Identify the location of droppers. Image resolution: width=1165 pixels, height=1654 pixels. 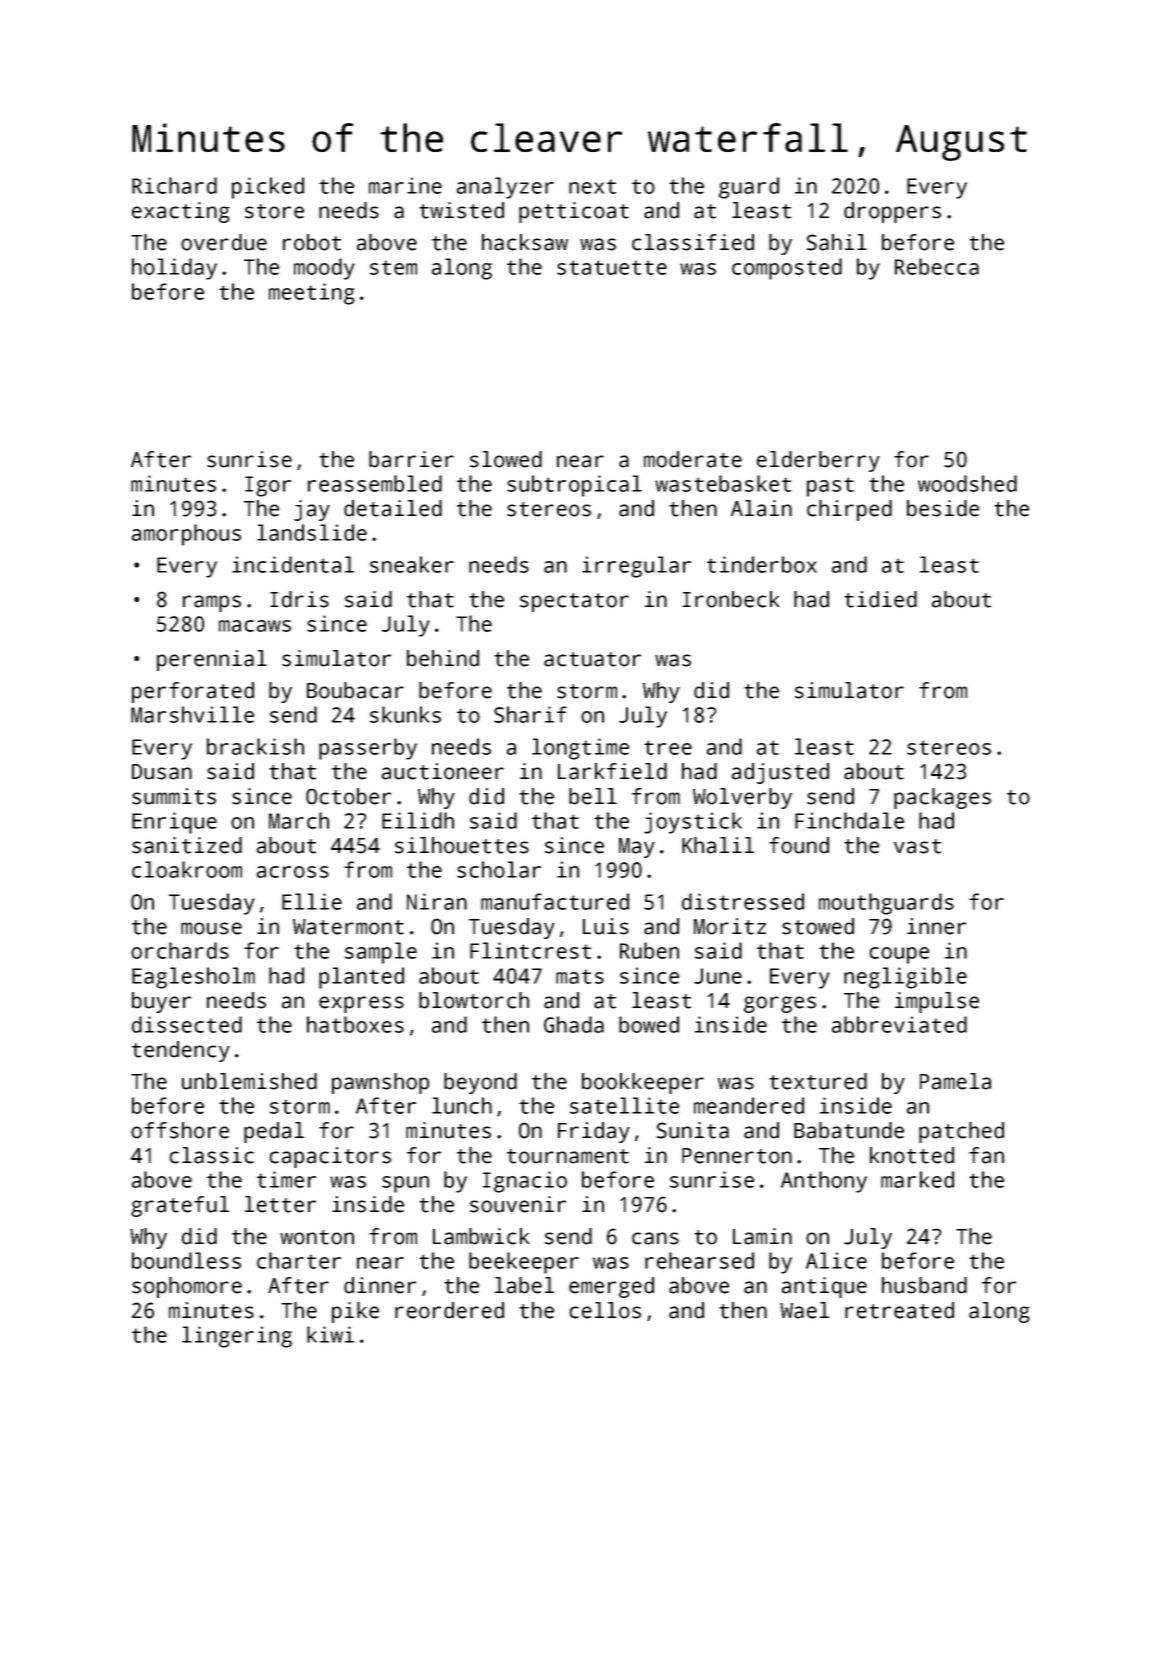
(892, 212).
